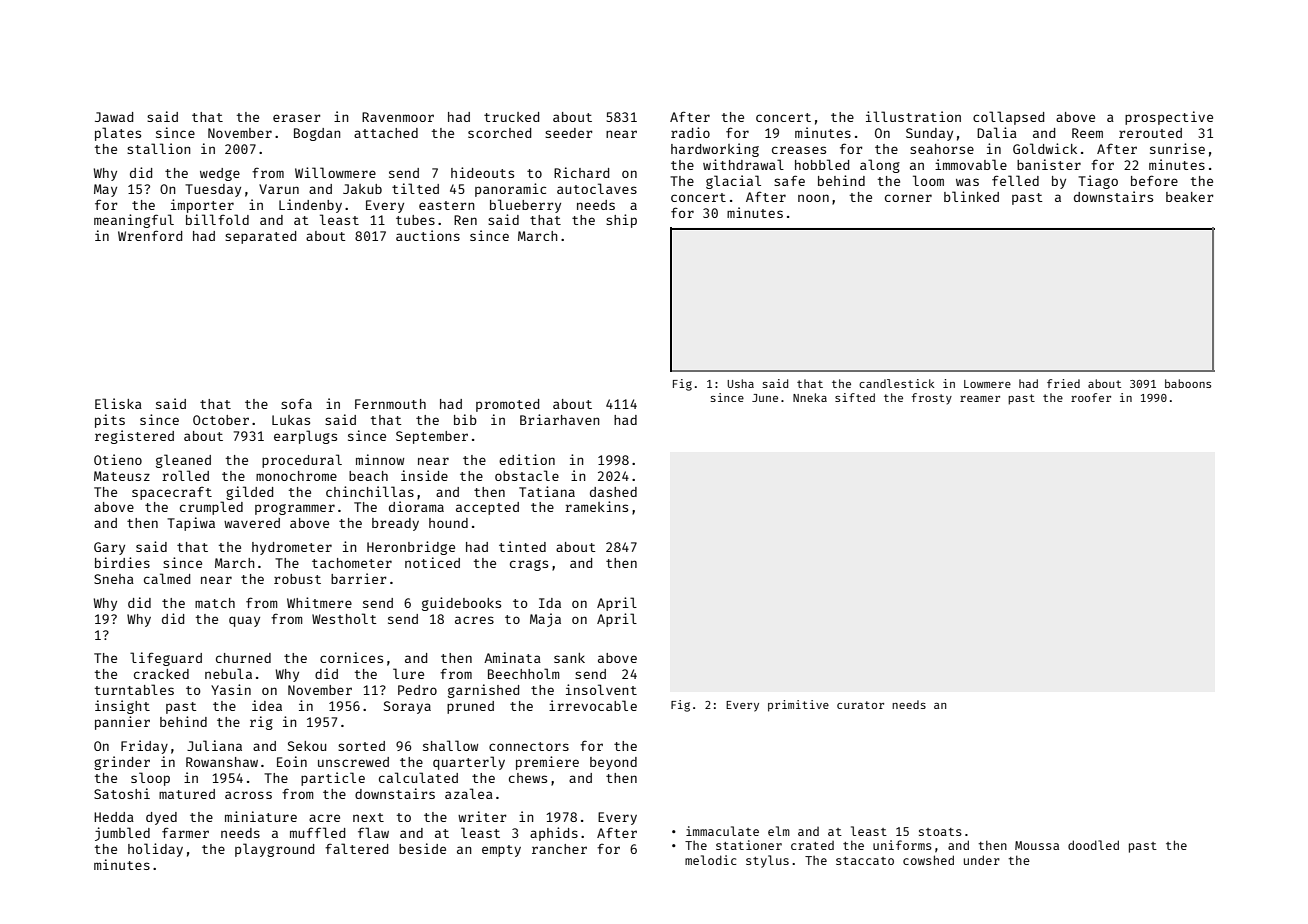  Describe the element at coordinates (596, 506) in the screenshot. I see `ramekins` at that location.
